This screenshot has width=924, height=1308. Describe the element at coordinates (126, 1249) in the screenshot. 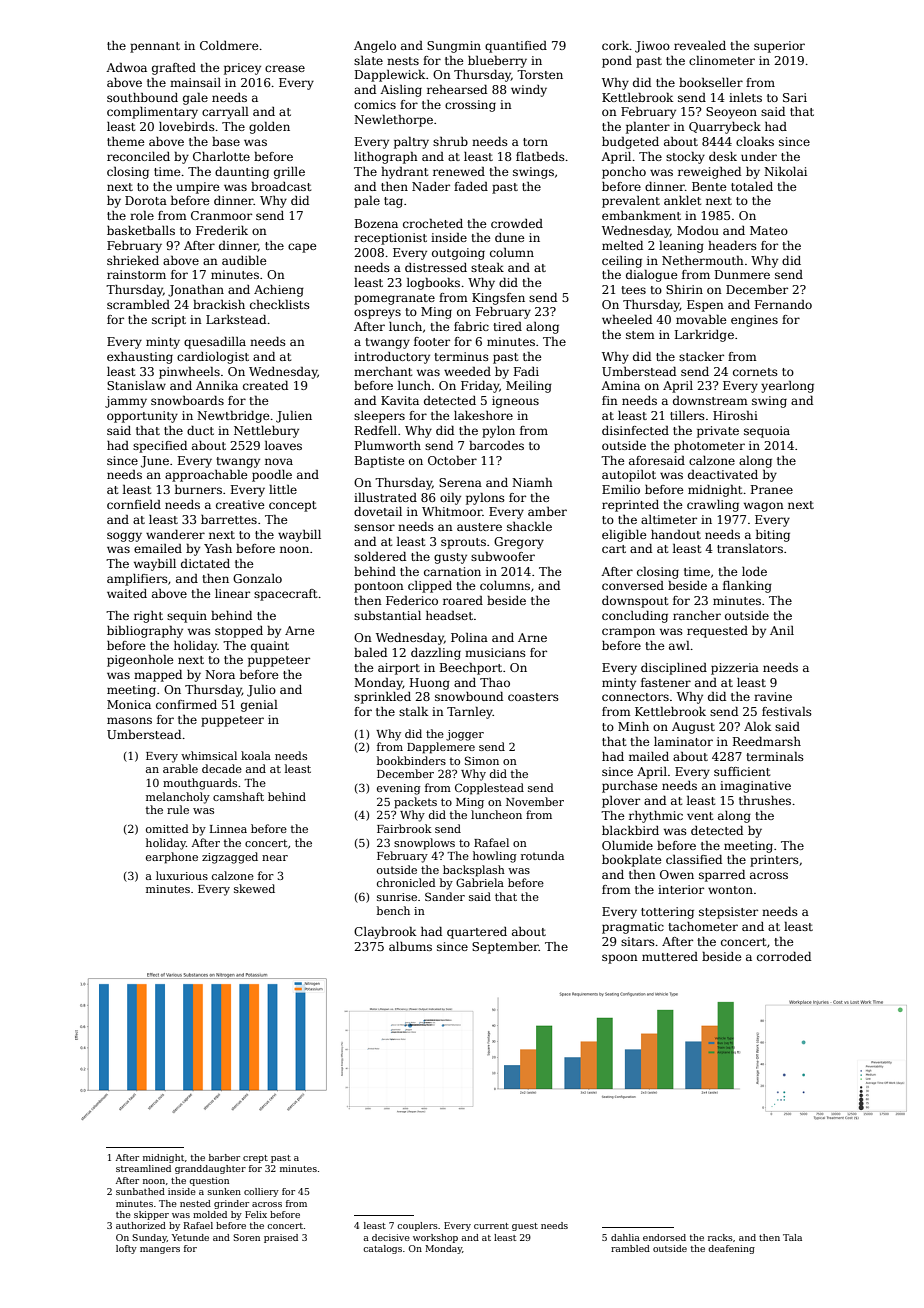

I see `lofty` at that location.
